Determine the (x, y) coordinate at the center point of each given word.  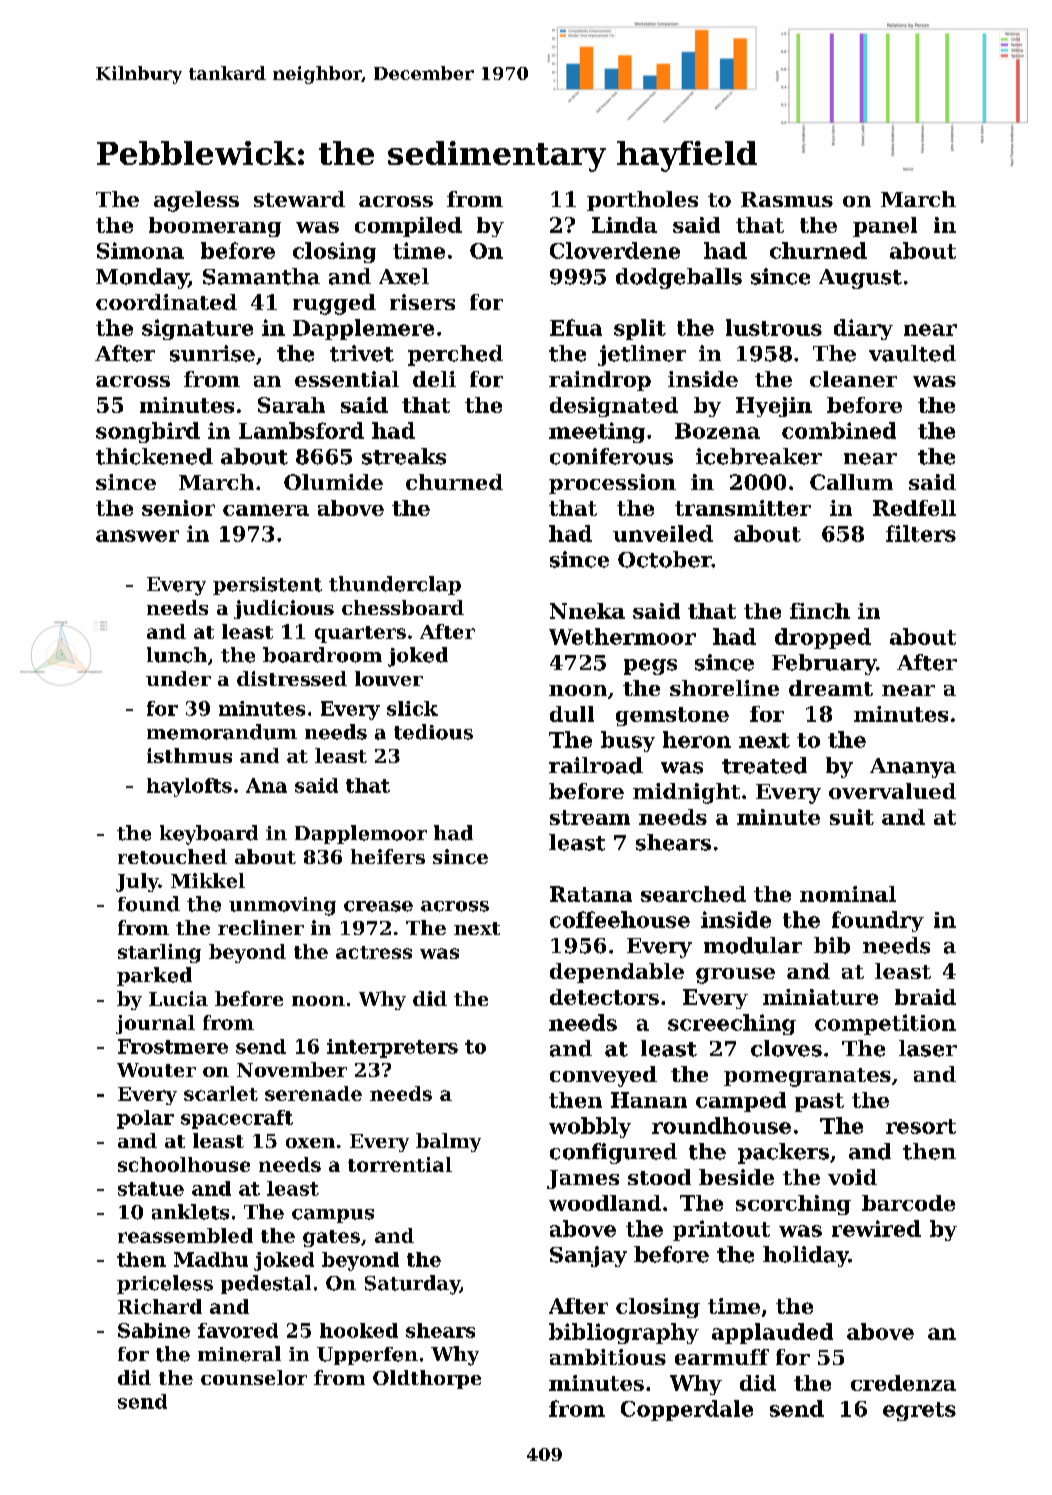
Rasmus (787, 199)
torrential (400, 1164)
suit (852, 817)
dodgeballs (679, 278)
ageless (196, 201)
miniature (820, 997)
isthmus (189, 755)
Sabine (154, 1330)
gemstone (672, 716)
